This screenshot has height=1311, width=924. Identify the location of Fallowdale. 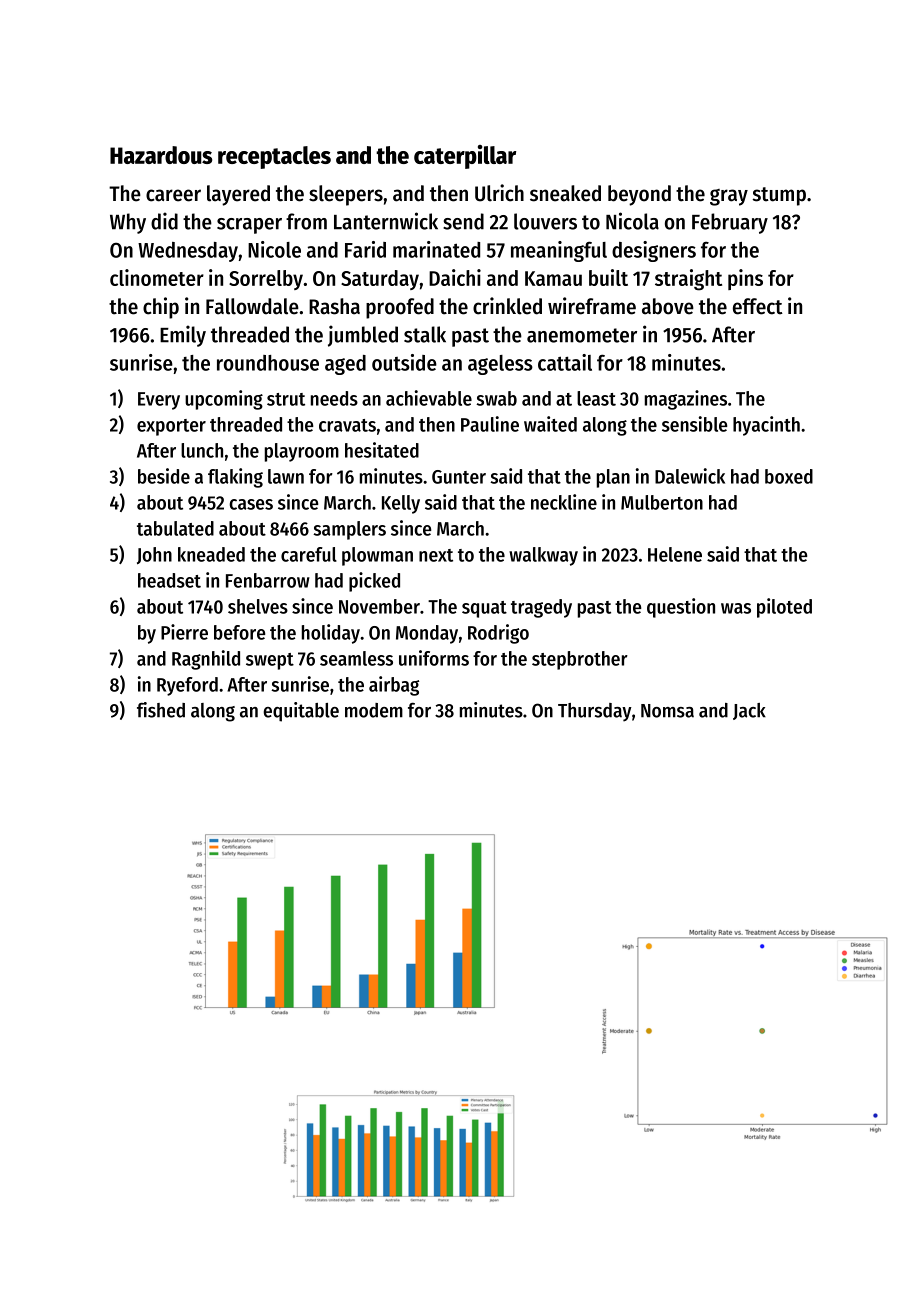
(252, 306).
